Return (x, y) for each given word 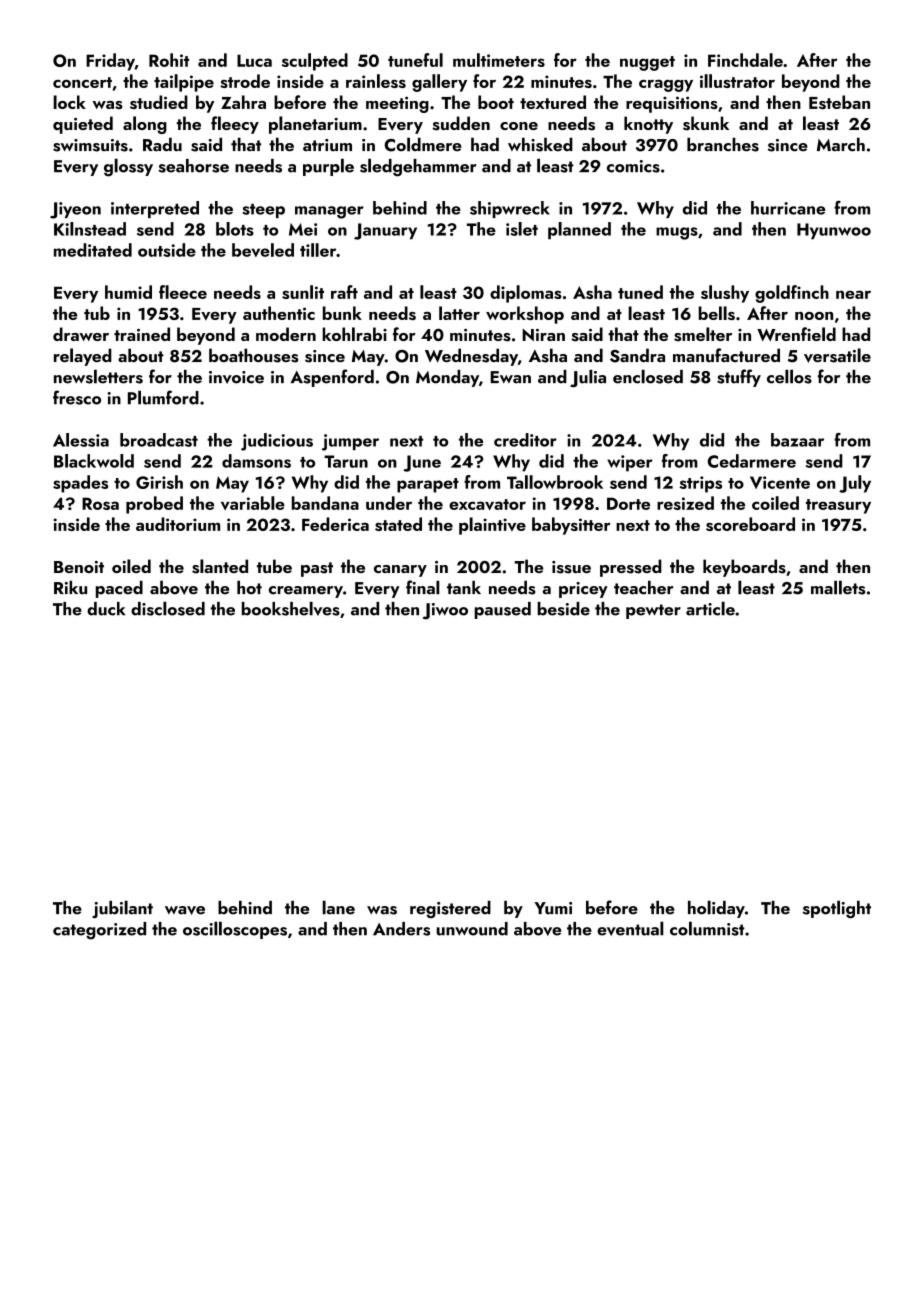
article (710, 608)
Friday (110, 62)
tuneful (415, 60)
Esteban (839, 102)
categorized (99, 931)
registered (450, 909)
